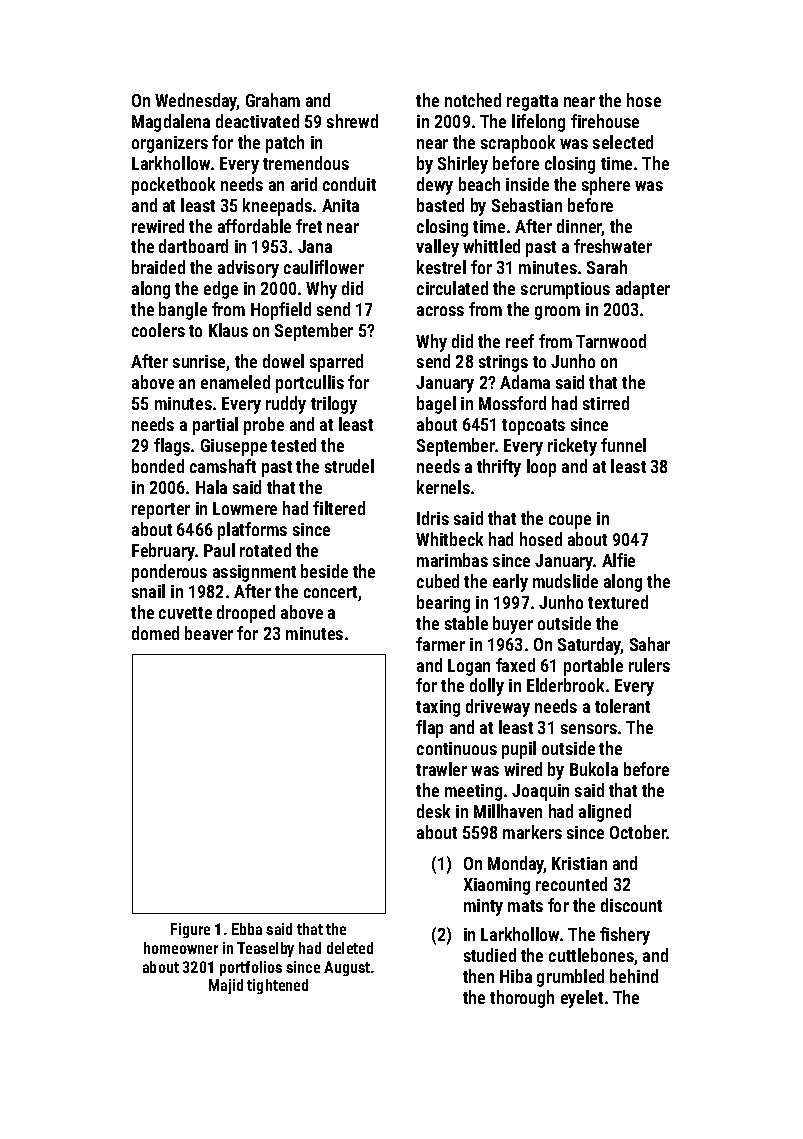 The height and width of the image is (1139, 803). What do you see at coordinates (352, 121) in the image?
I see `shrewd` at bounding box center [352, 121].
